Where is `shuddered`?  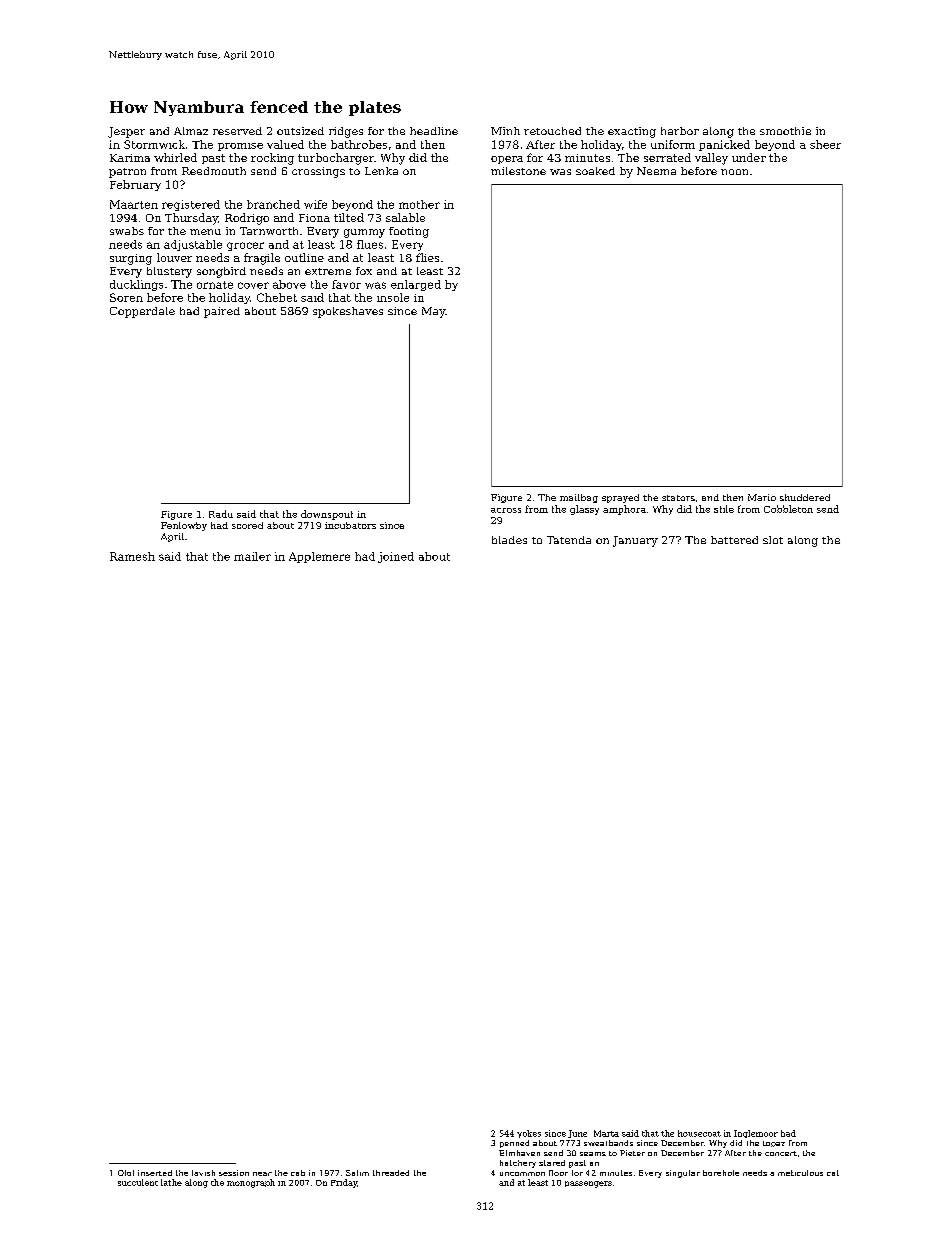
shuddered is located at coordinates (805, 497).
